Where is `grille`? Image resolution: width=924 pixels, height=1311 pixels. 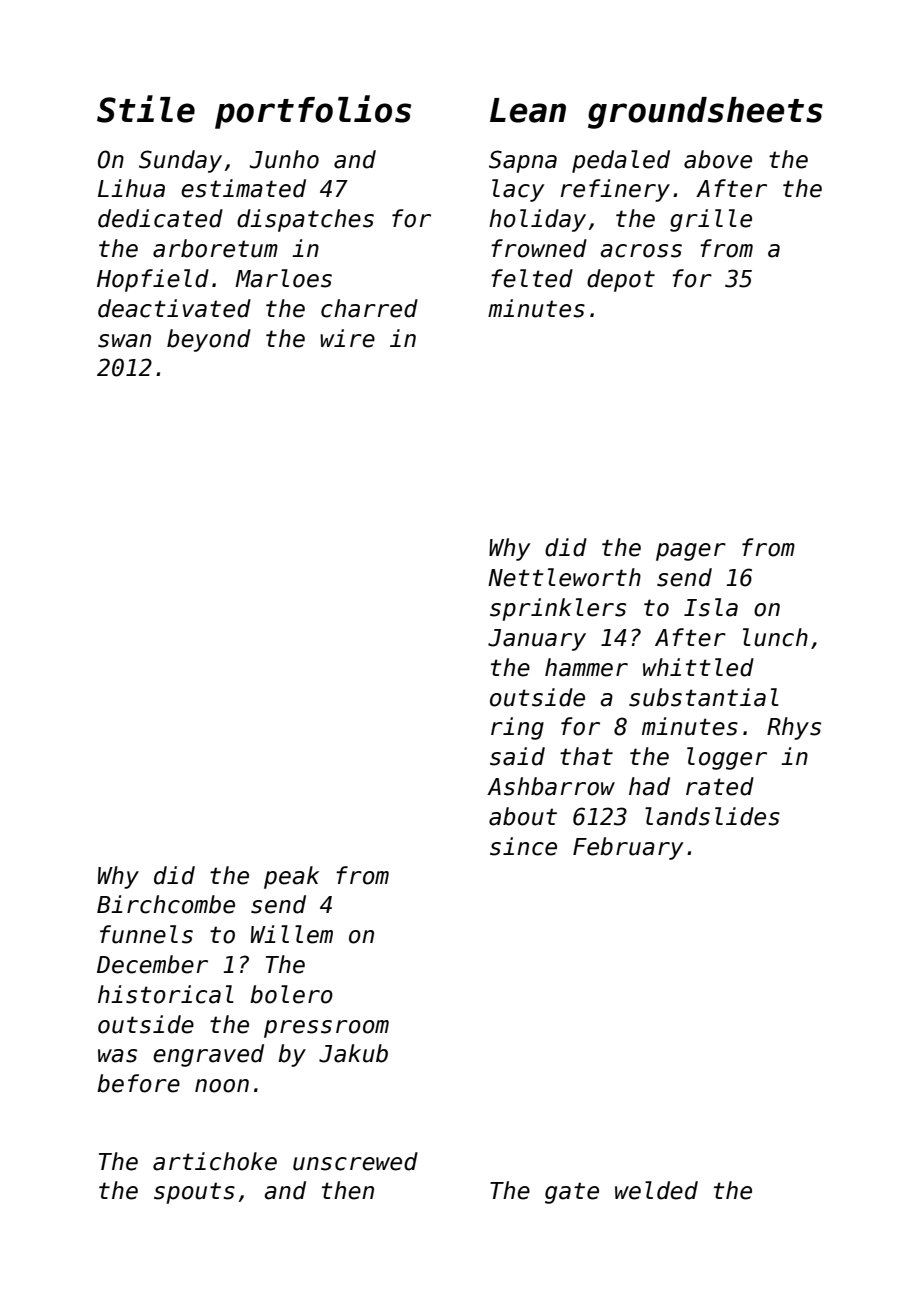 grille is located at coordinates (711, 220).
